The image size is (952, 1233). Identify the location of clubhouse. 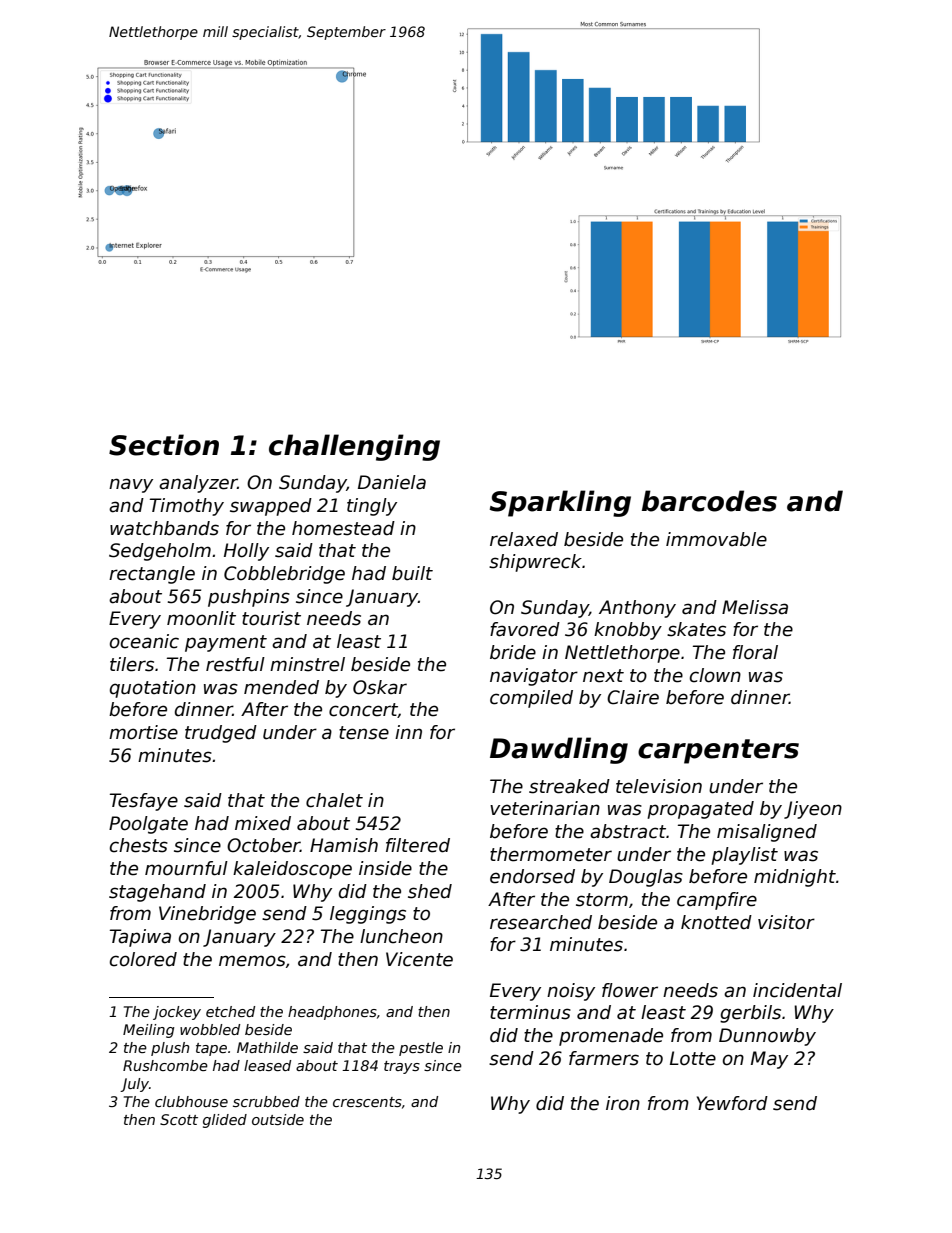
(191, 1101).
